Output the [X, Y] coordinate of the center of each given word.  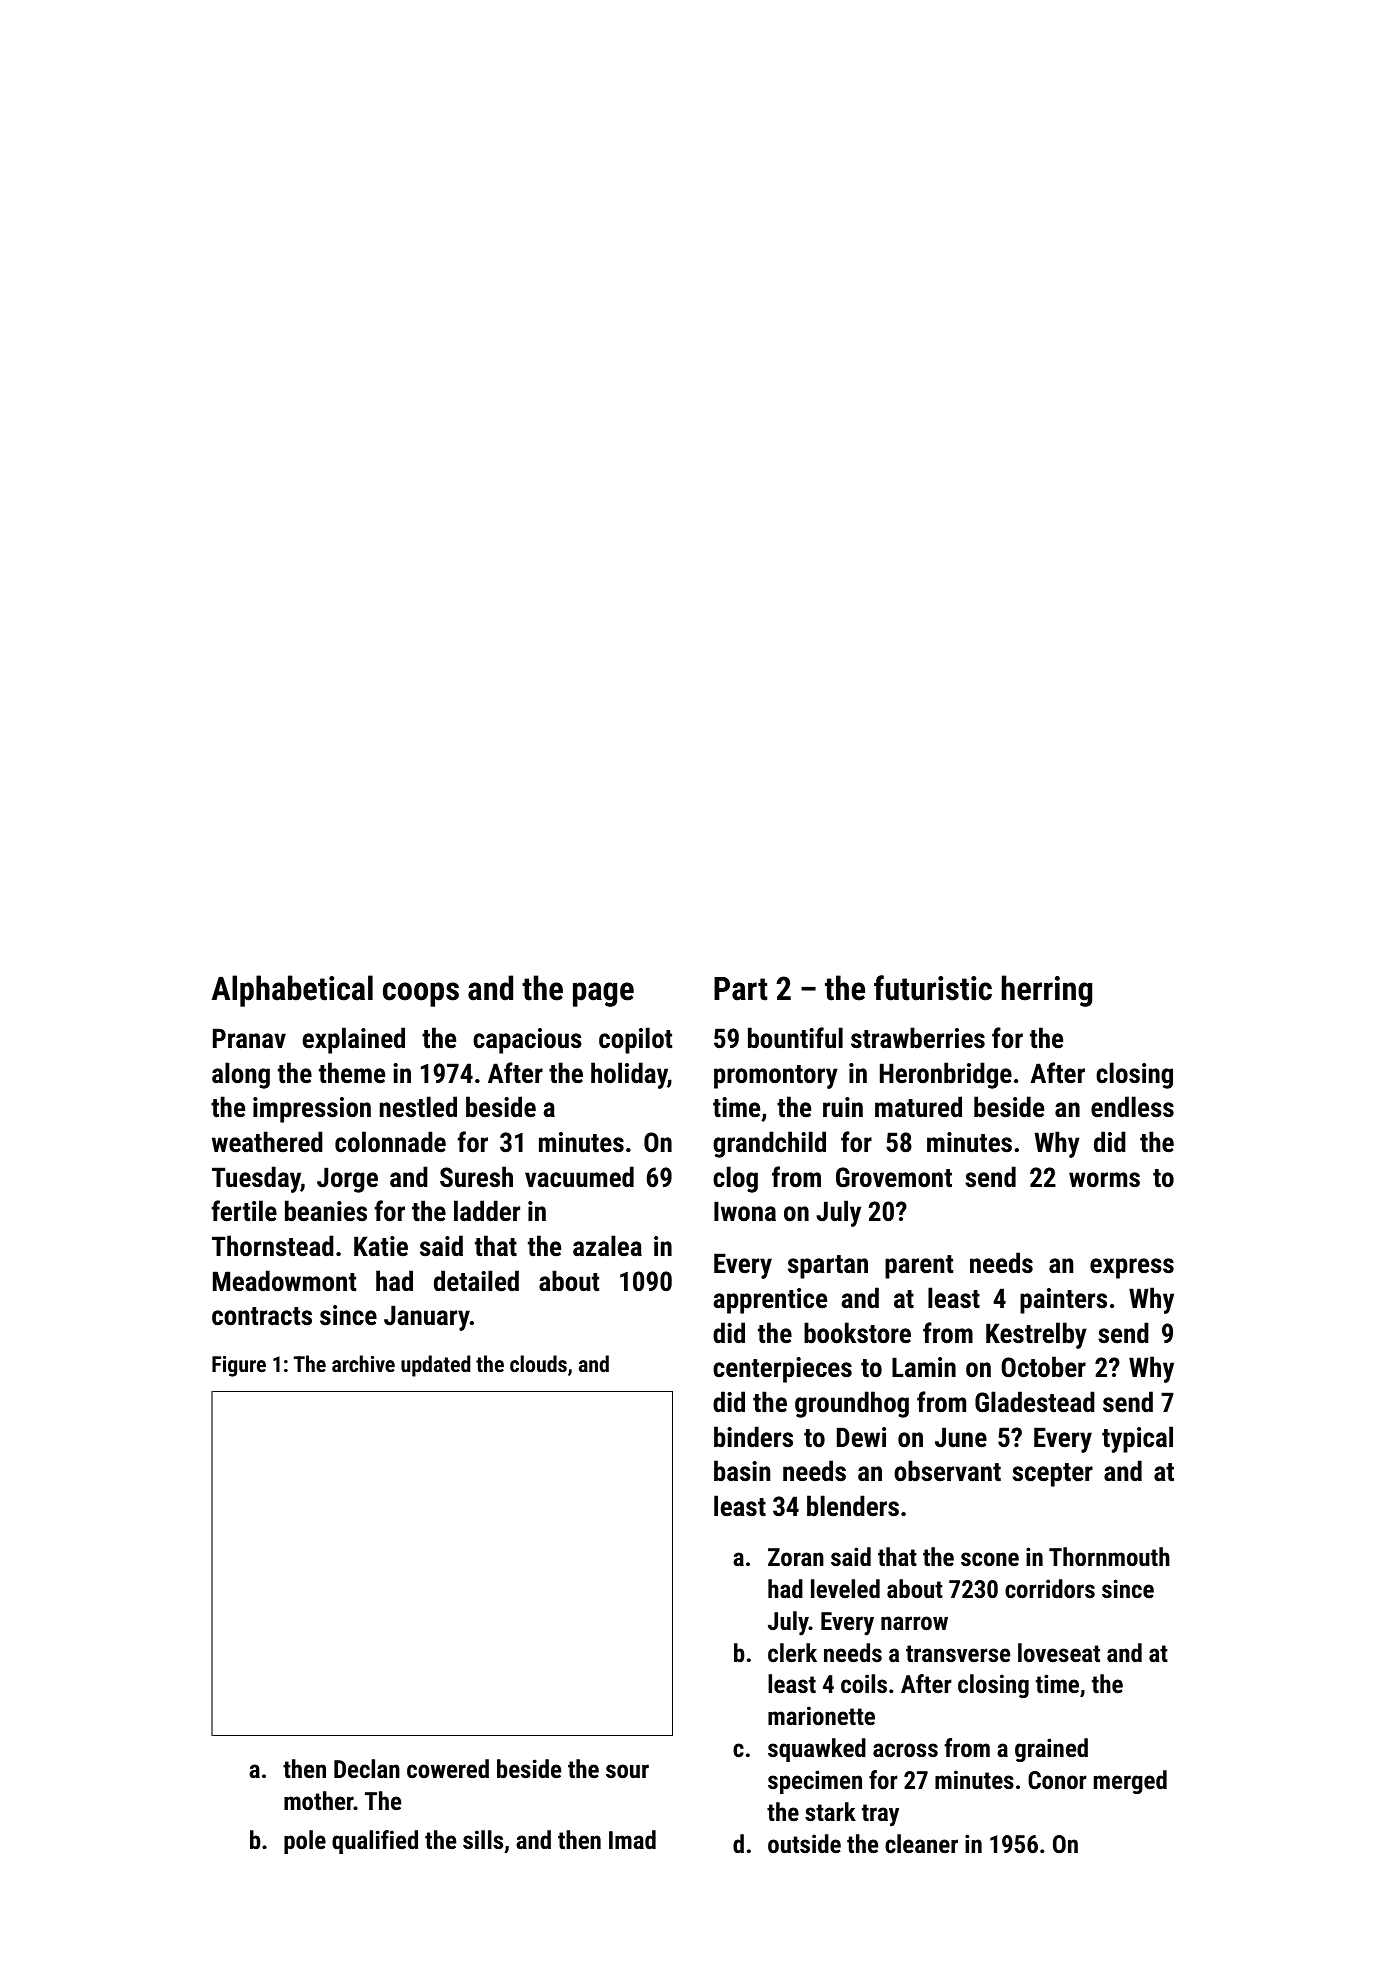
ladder [487, 1211]
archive [363, 1363]
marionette [821, 1715]
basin [742, 1471]
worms [1104, 1180]
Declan [367, 1768]
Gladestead [1035, 1402]
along [241, 1075]
